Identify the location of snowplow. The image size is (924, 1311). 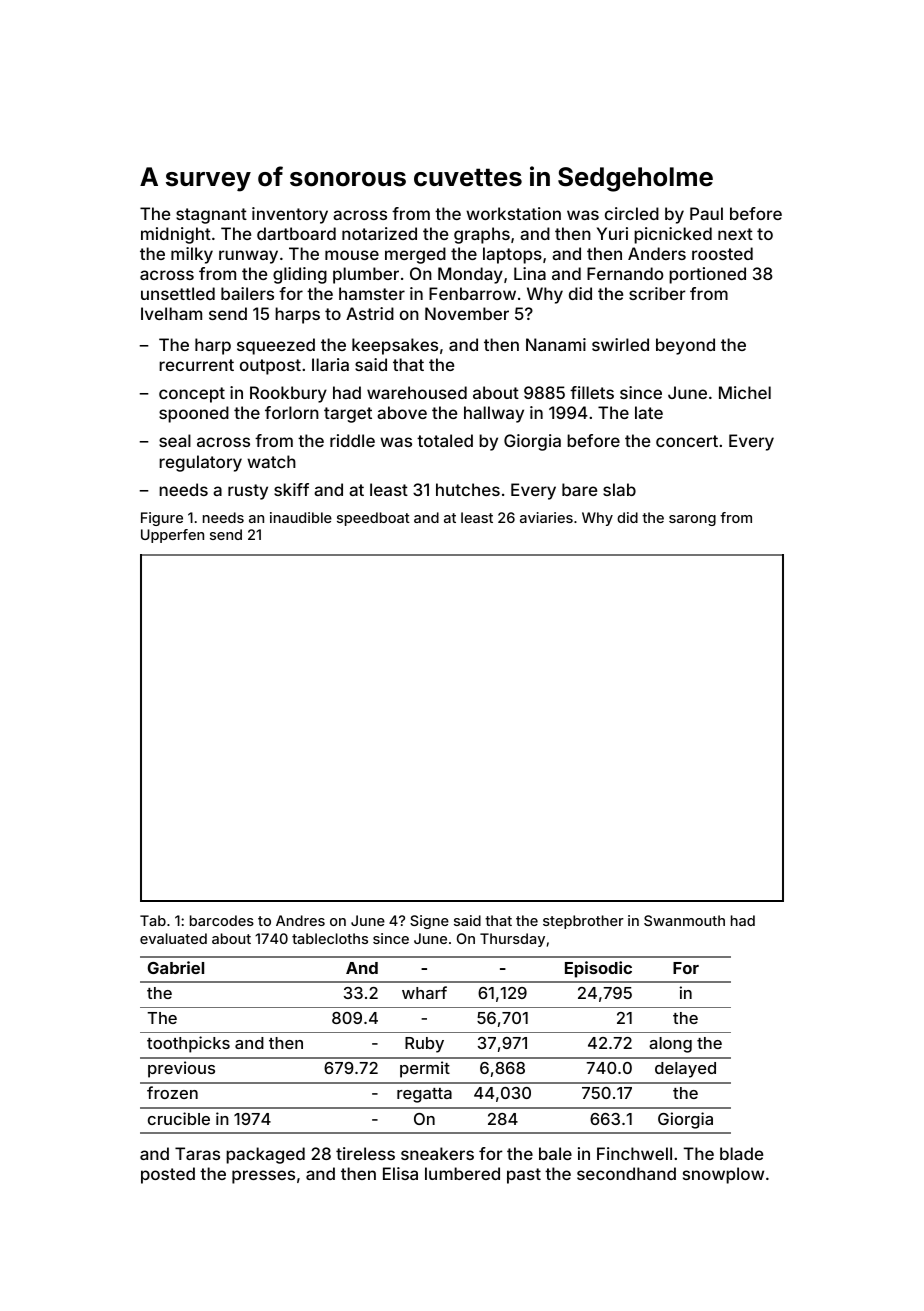
(723, 1175).
